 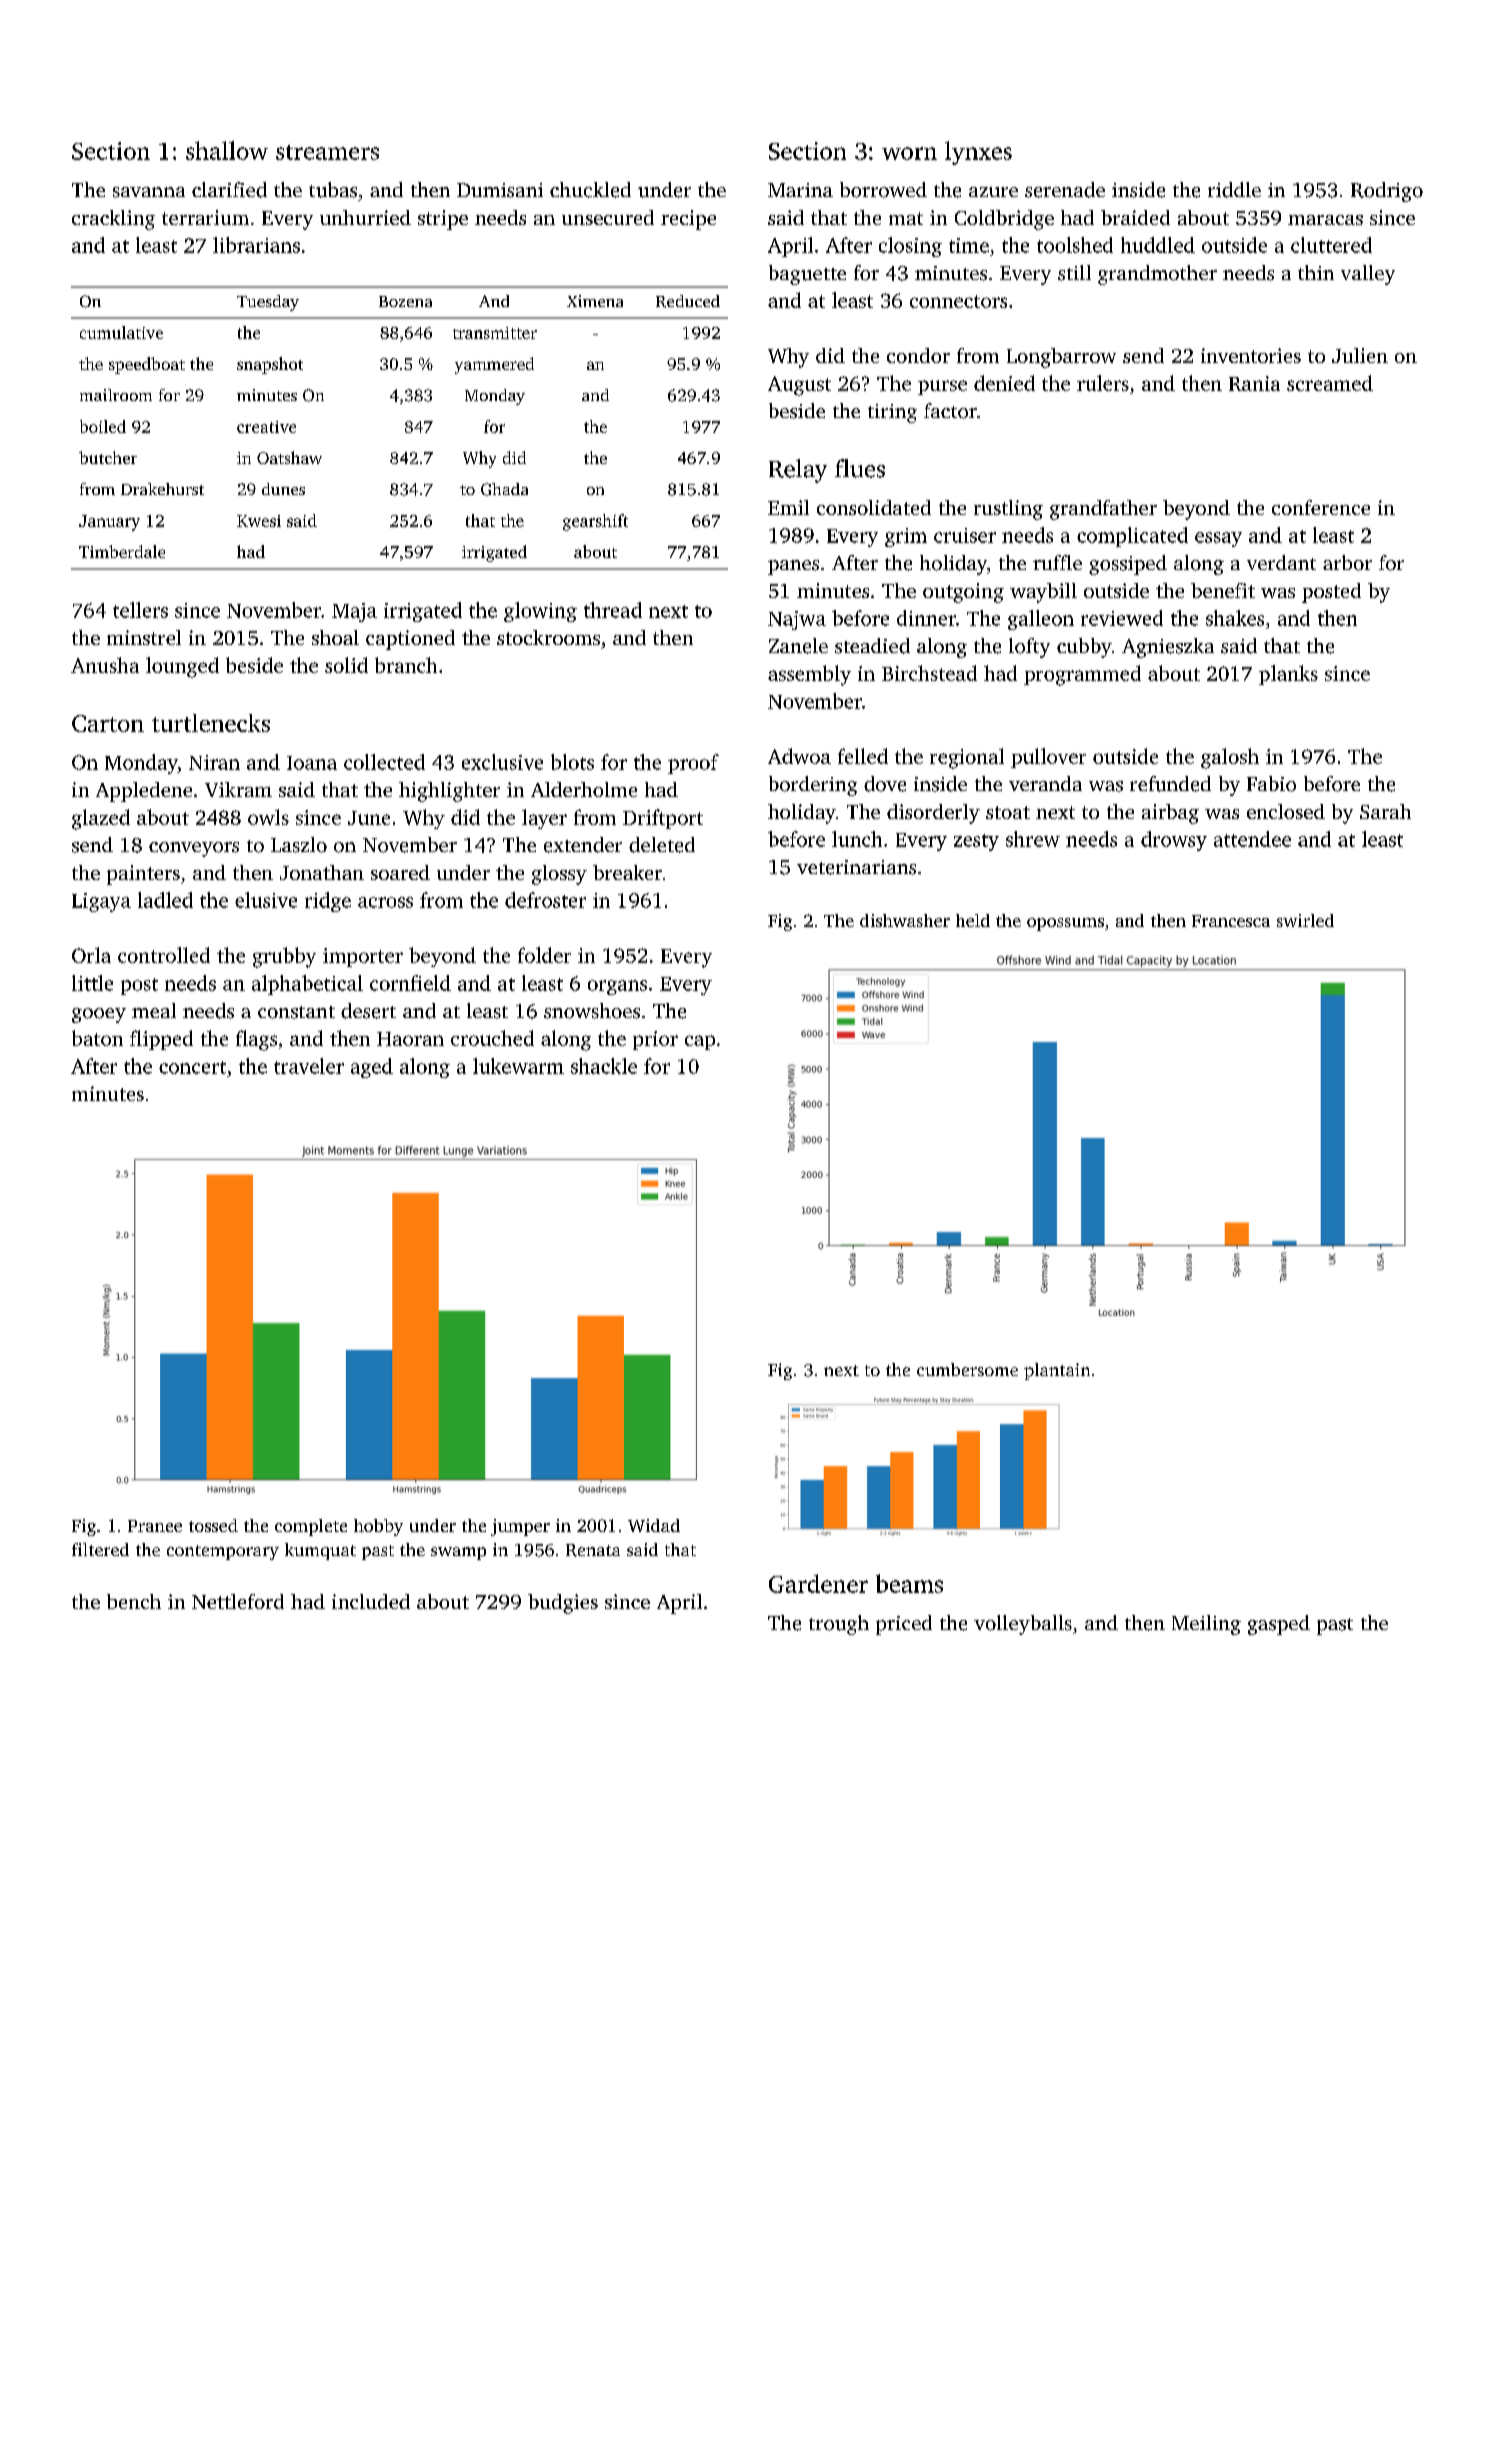 What do you see at coordinates (797, 620) in the page?
I see `Najwa` at bounding box center [797, 620].
